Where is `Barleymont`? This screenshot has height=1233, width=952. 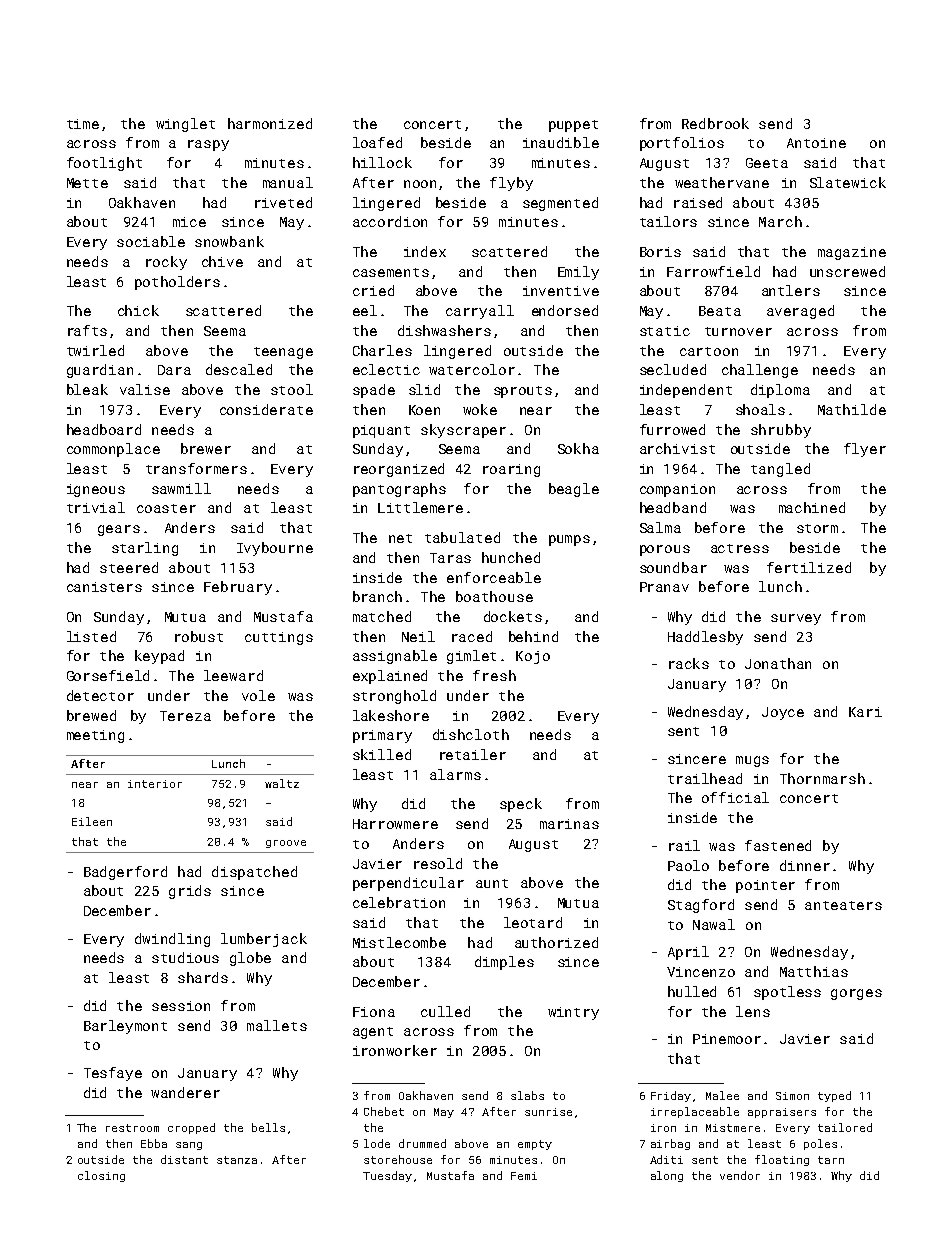
Barleymont is located at coordinates (125, 1027).
